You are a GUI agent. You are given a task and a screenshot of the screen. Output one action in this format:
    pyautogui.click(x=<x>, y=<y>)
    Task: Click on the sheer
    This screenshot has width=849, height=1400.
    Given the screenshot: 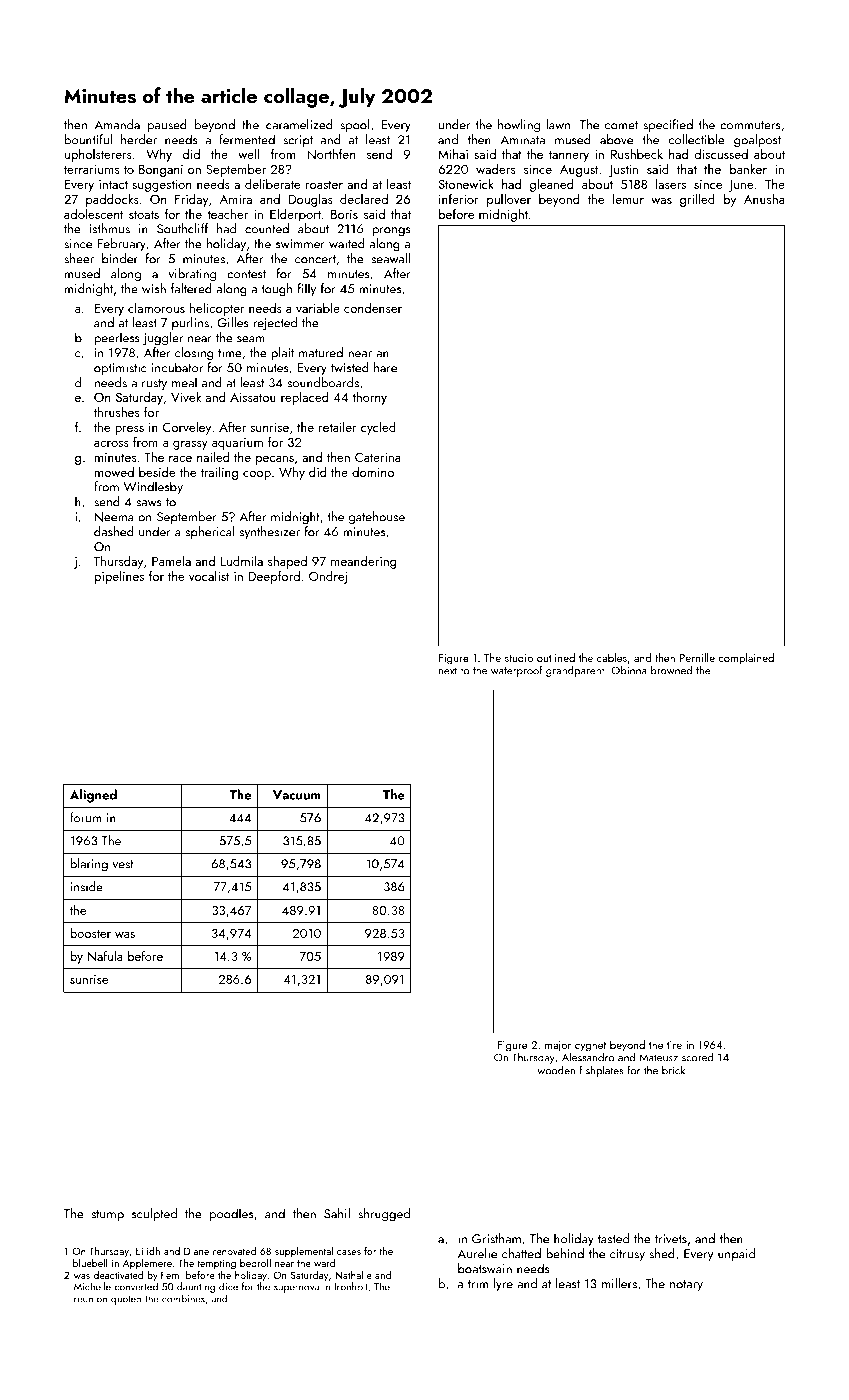 What is the action you would take?
    pyautogui.click(x=79, y=258)
